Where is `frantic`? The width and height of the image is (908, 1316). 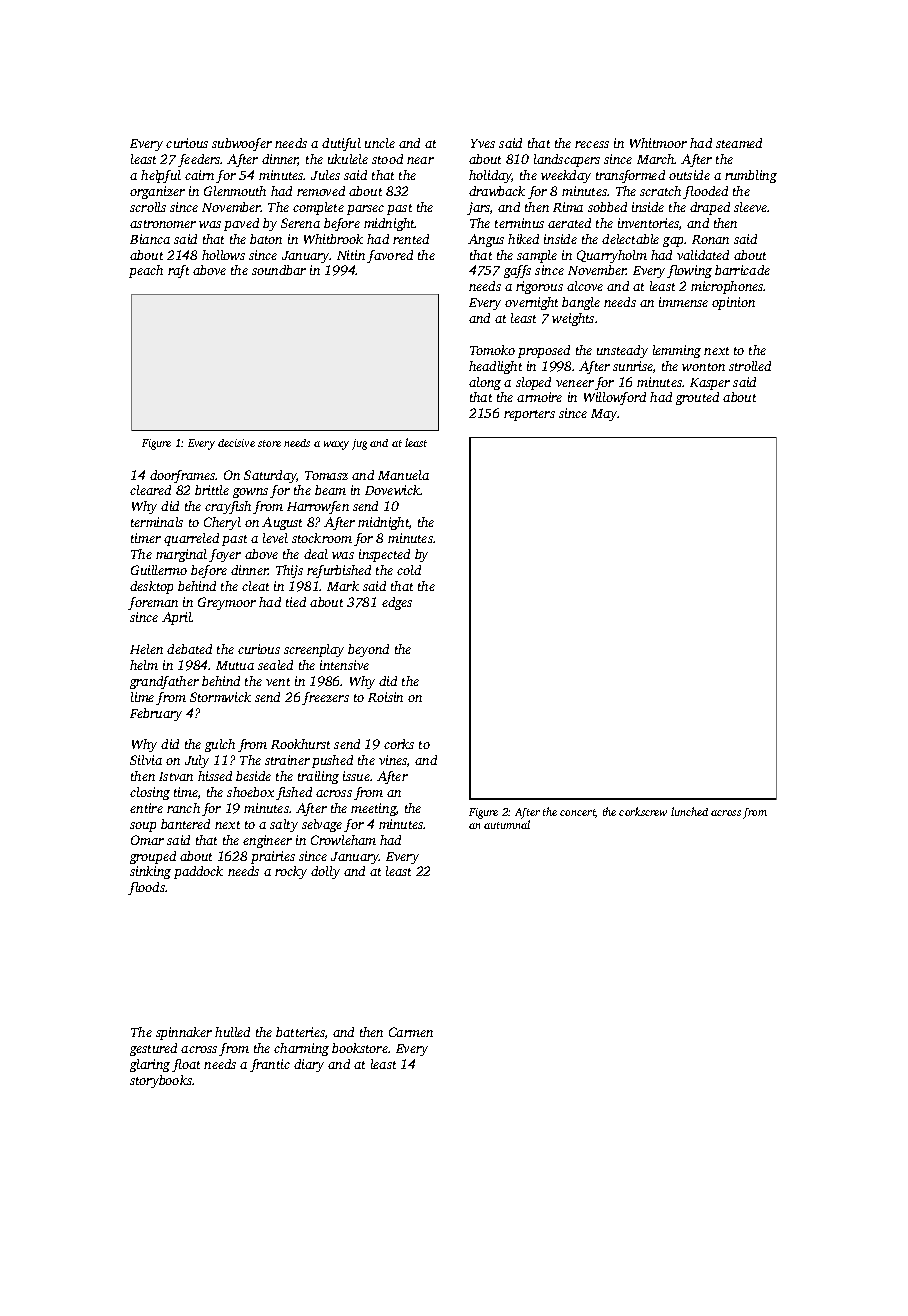 frantic is located at coordinates (270, 1065).
